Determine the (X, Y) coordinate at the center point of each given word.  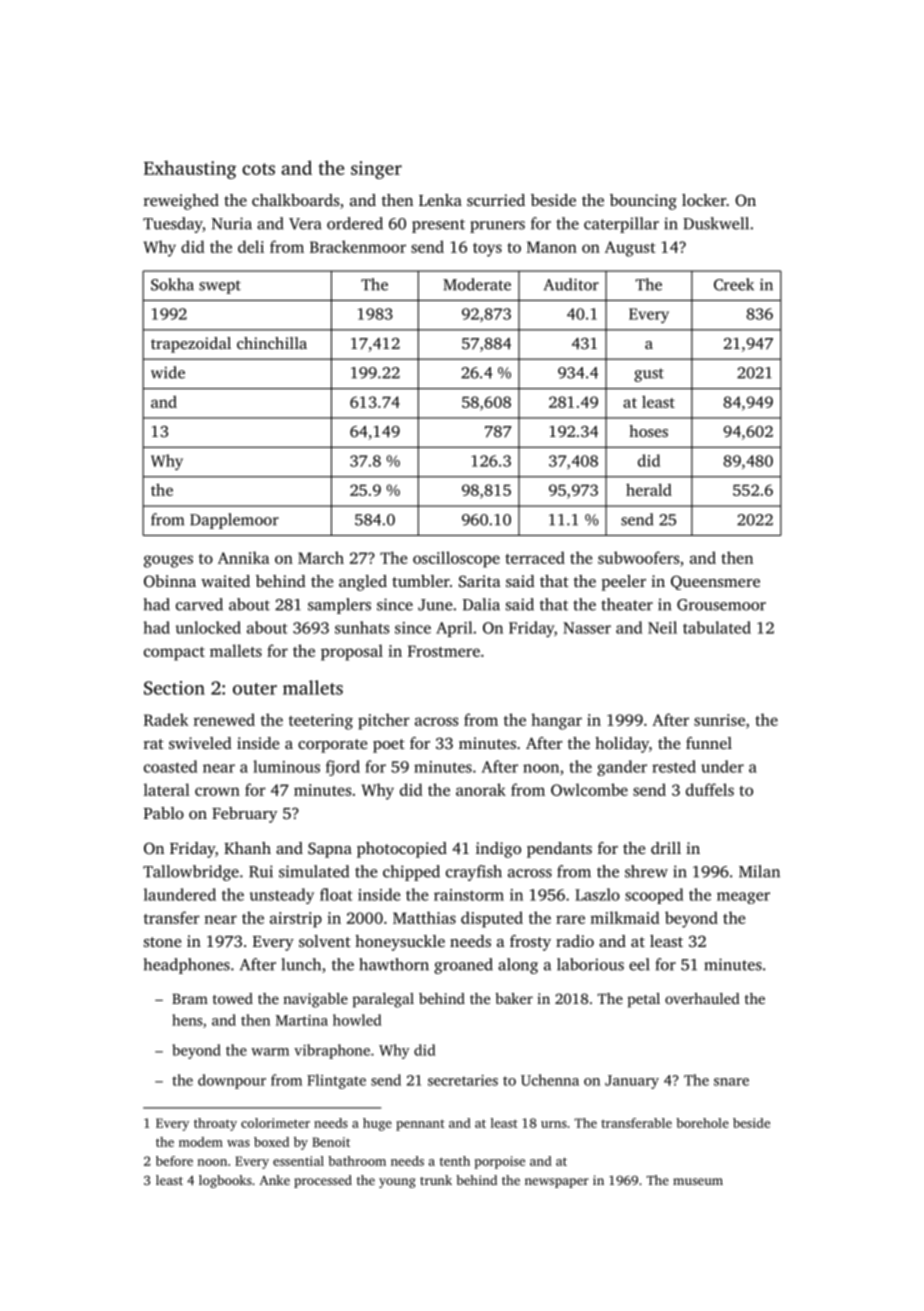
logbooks (225, 1181)
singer (376, 170)
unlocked (208, 627)
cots (258, 169)
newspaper (557, 1183)
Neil (662, 627)
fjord (343, 768)
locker (704, 200)
